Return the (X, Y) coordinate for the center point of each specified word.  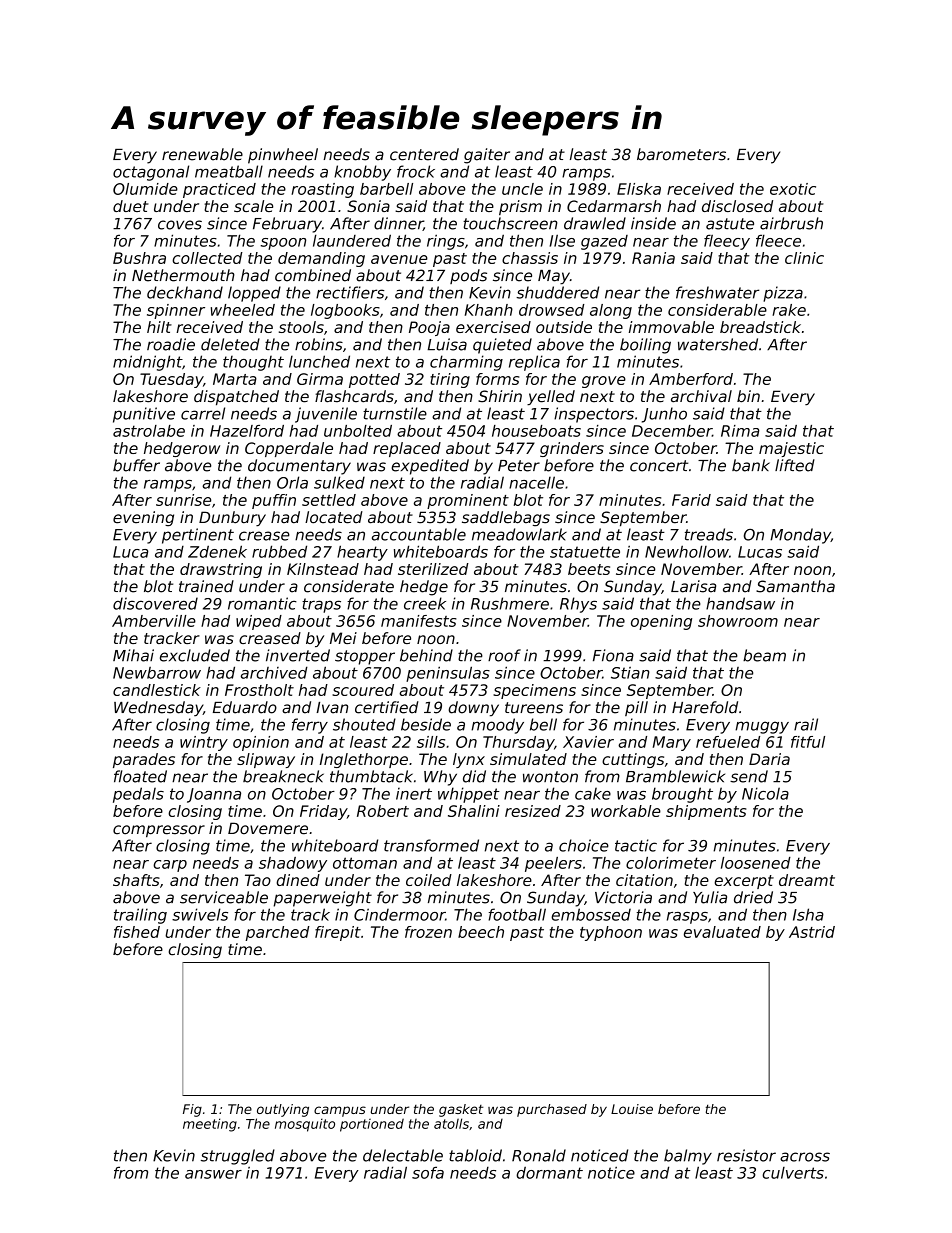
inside (653, 223)
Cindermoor (399, 914)
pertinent (198, 536)
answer (213, 1174)
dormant (549, 1173)
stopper (365, 657)
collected (207, 258)
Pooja (429, 328)
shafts (136, 880)
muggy (762, 727)
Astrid (812, 932)
